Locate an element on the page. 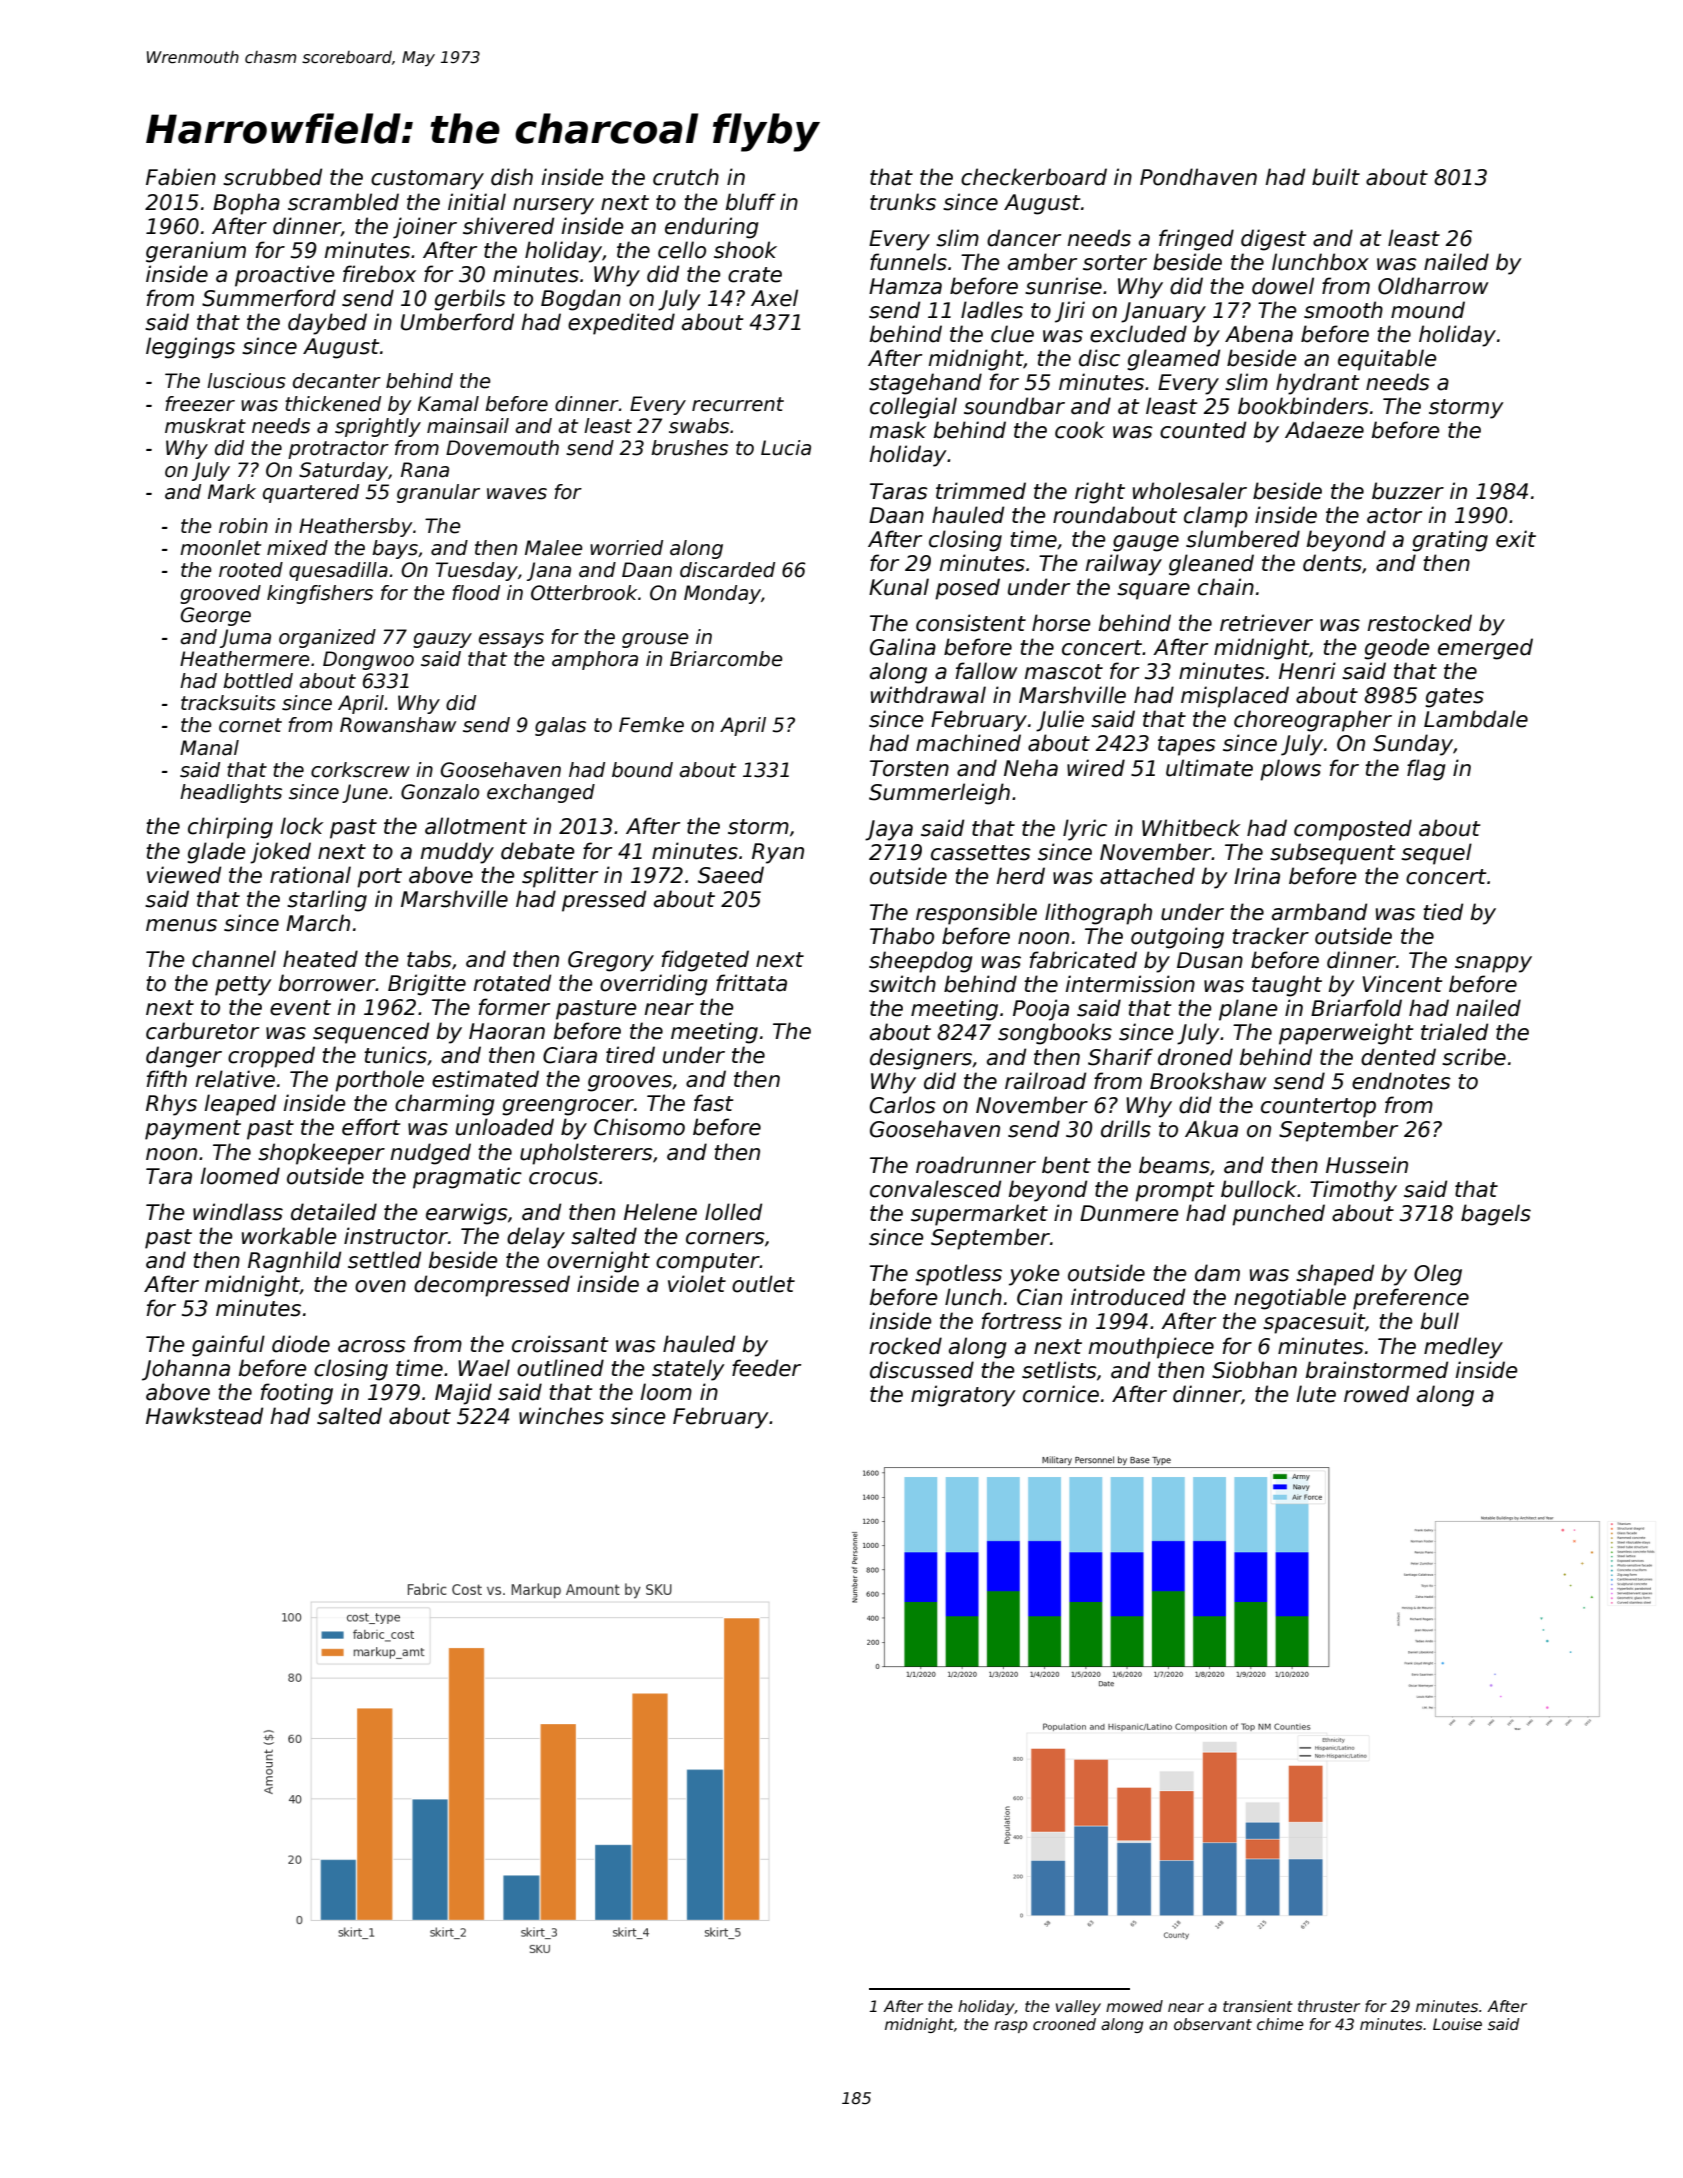 The height and width of the page is (2178, 1683). rasp is located at coordinates (1011, 2027).
